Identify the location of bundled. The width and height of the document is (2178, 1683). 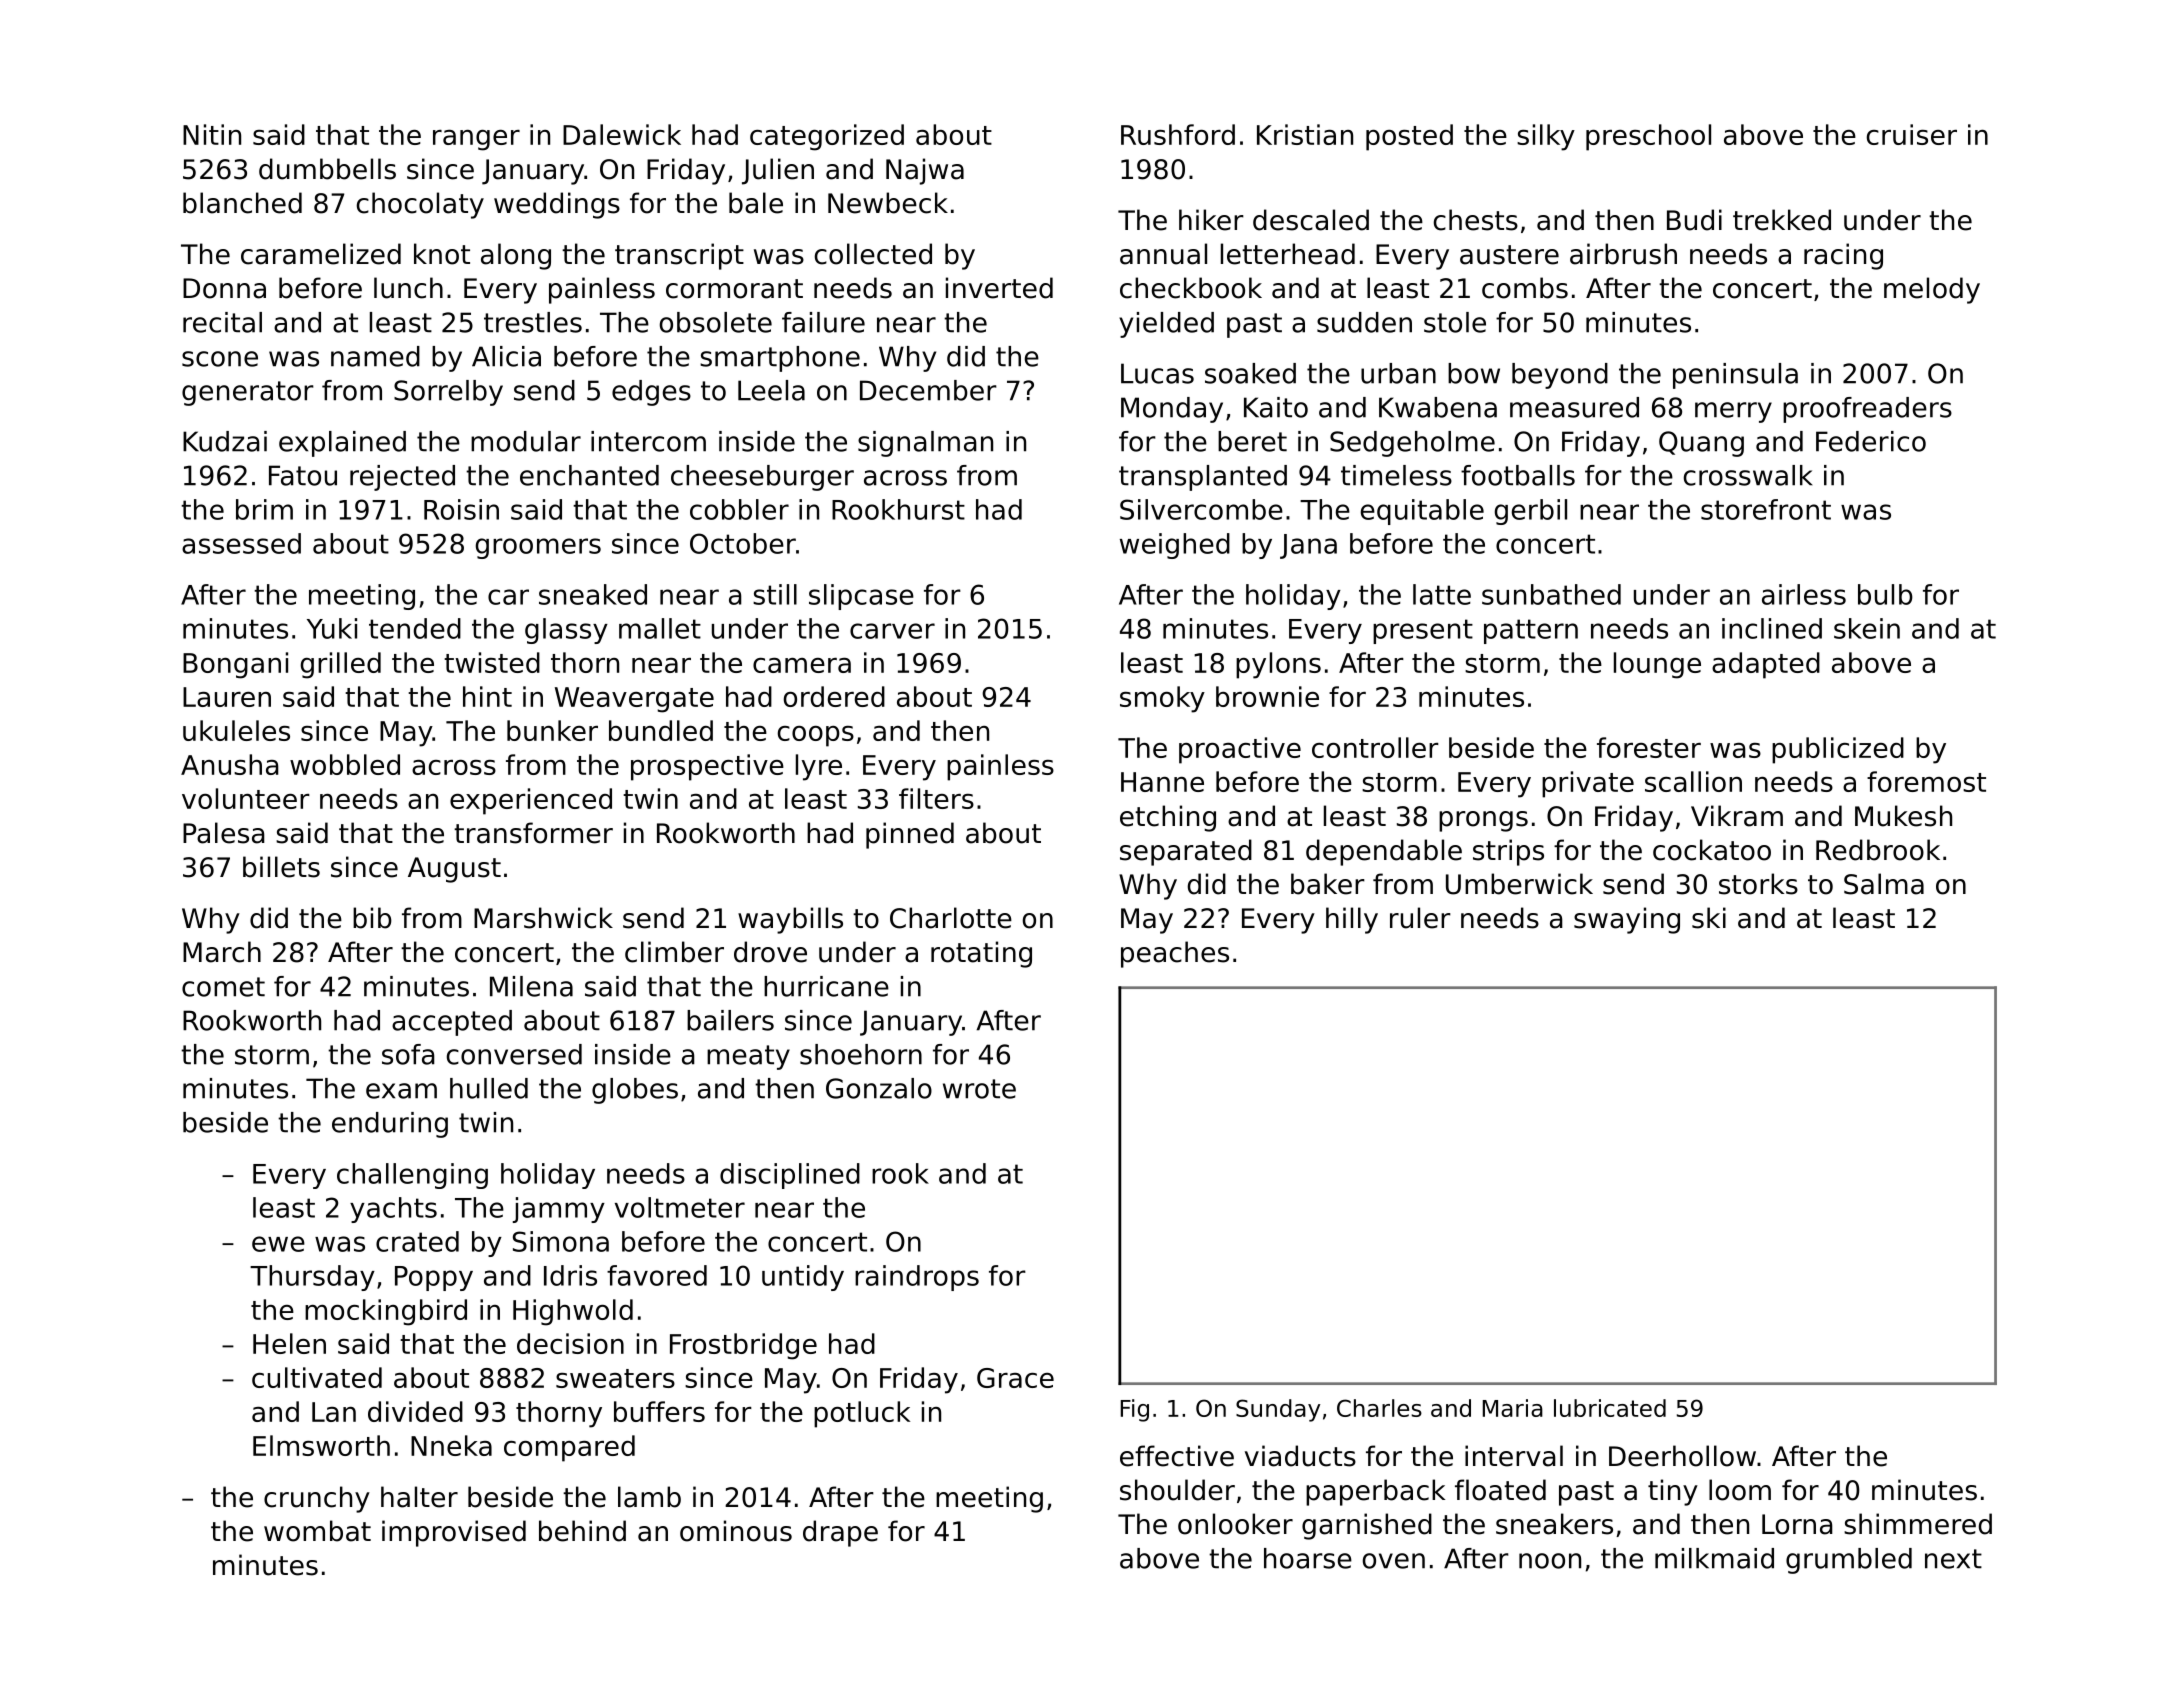
(661, 730).
